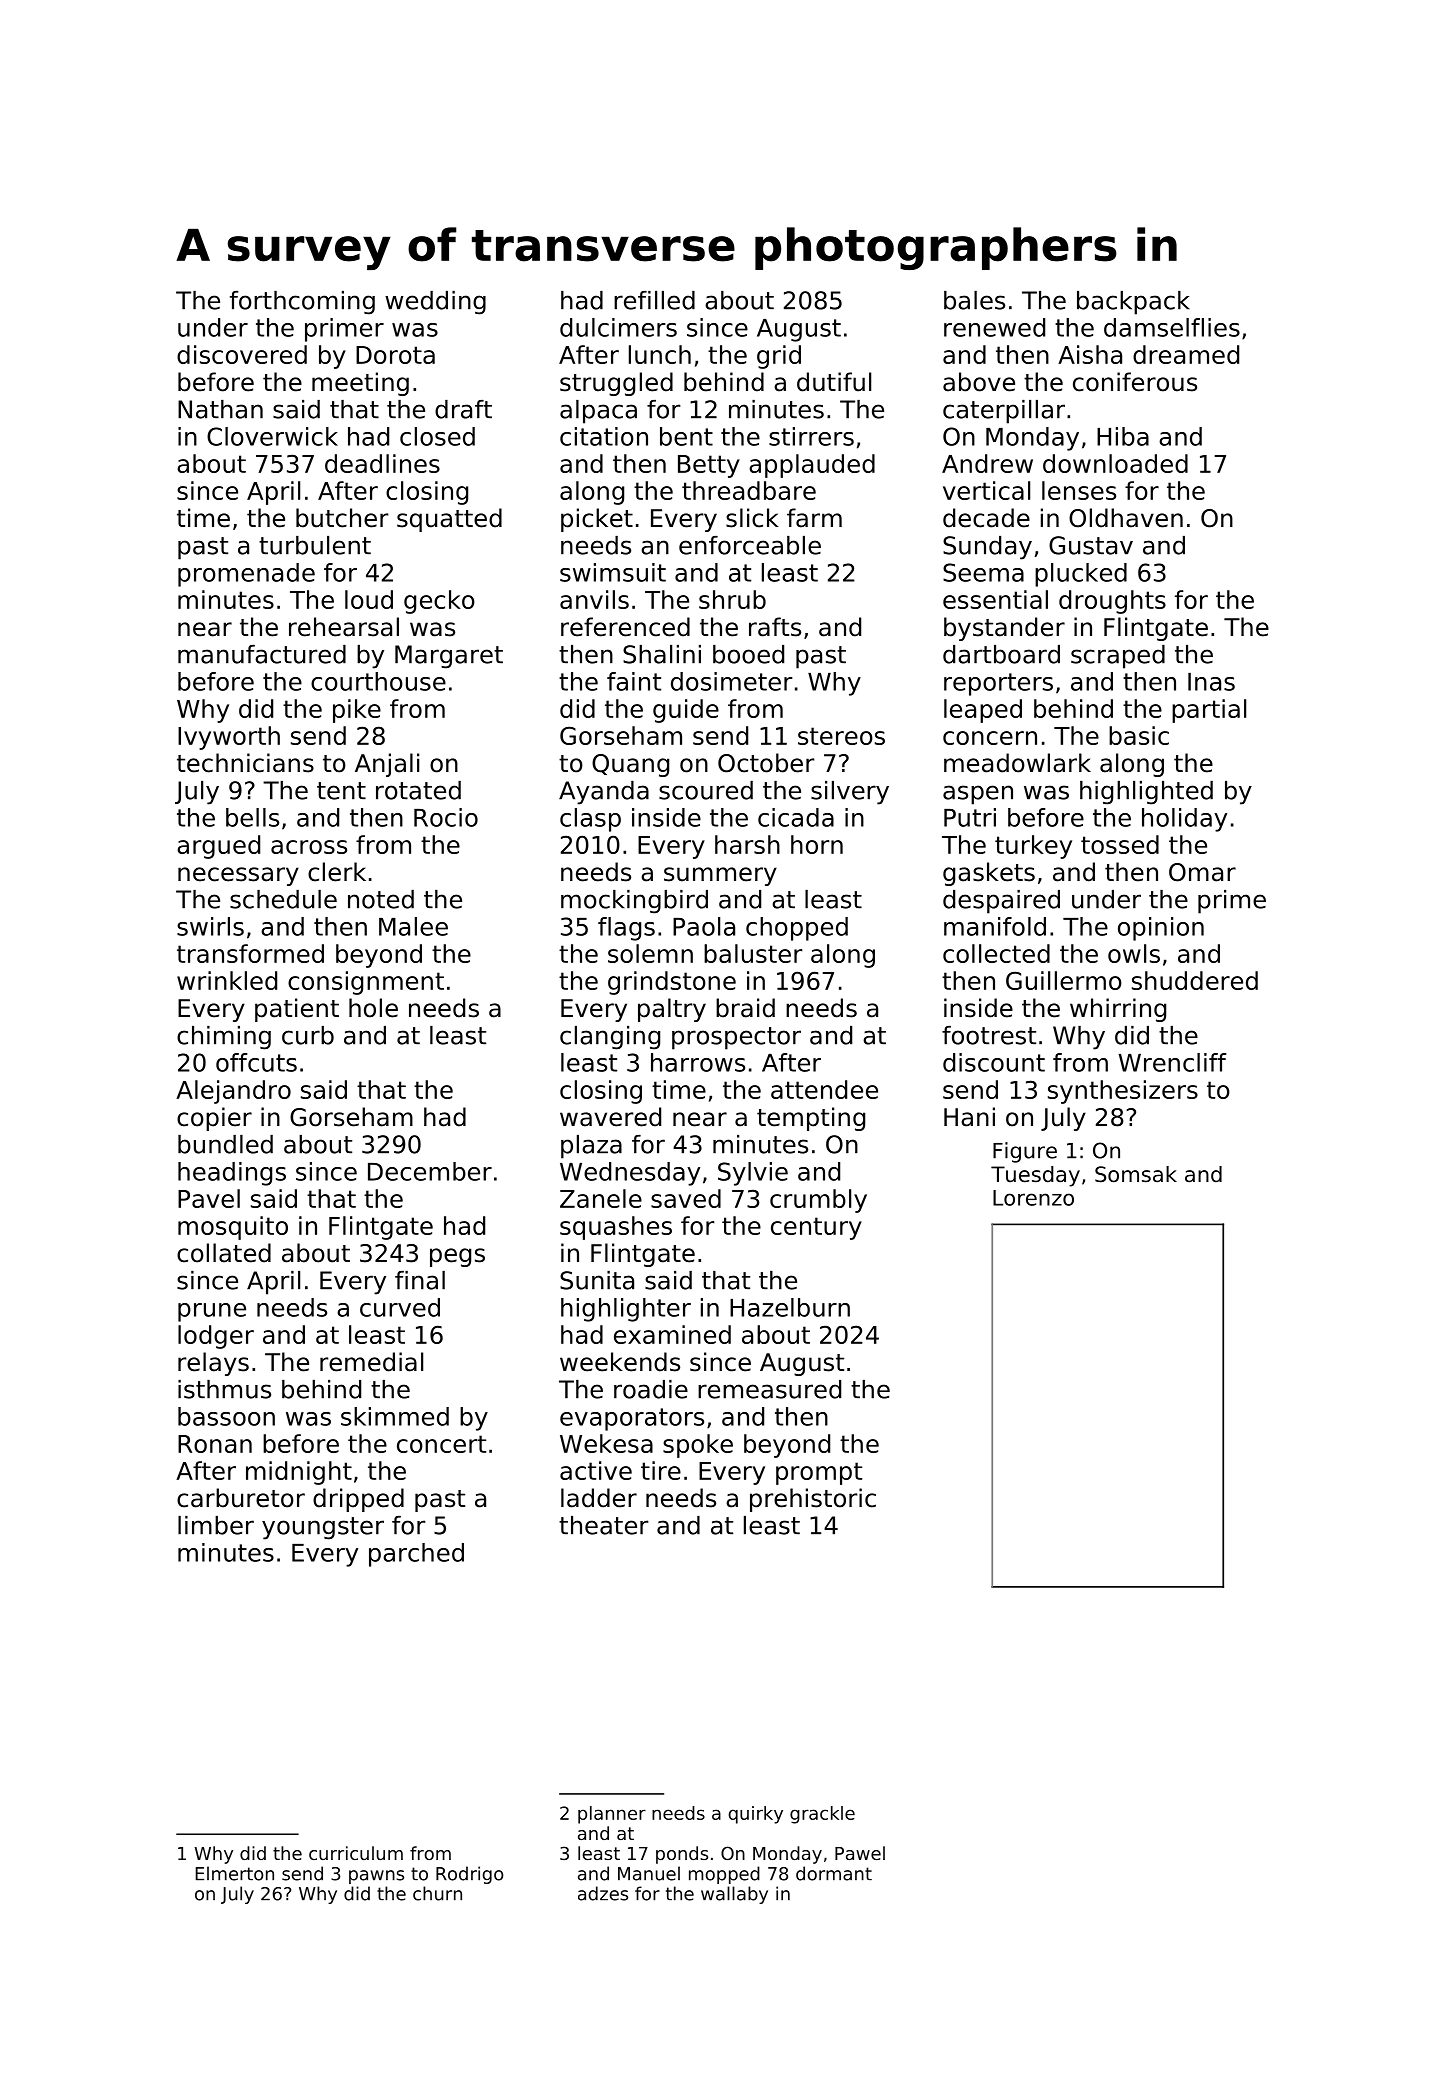  What do you see at coordinates (766, 763) in the screenshot?
I see `October` at bounding box center [766, 763].
